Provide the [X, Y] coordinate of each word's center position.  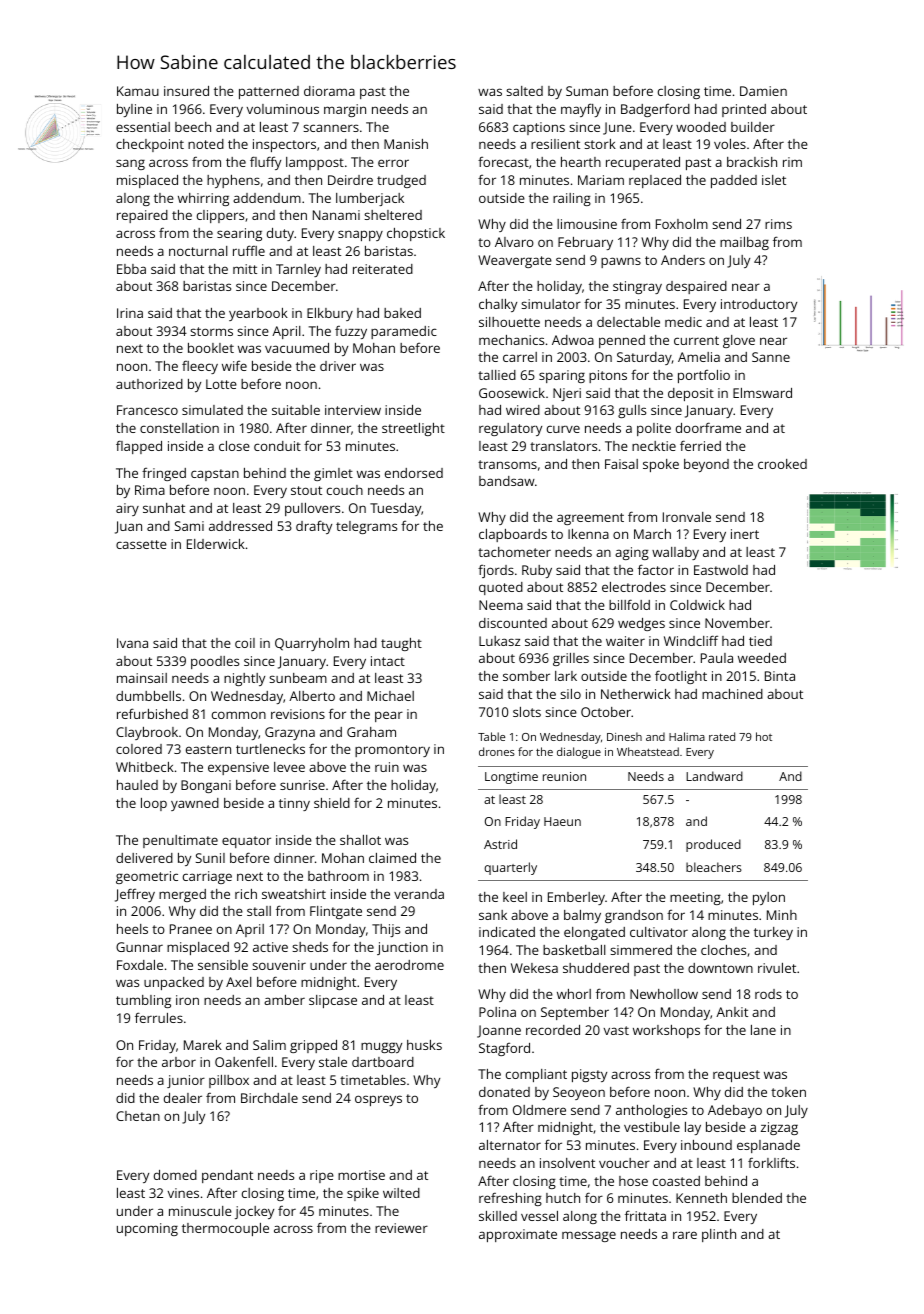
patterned [269, 92]
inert [745, 534]
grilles [571, 659]
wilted [401, 1193]
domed [175, 1175]
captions [539, 128]
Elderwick [216, 544]
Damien [763, 91]
